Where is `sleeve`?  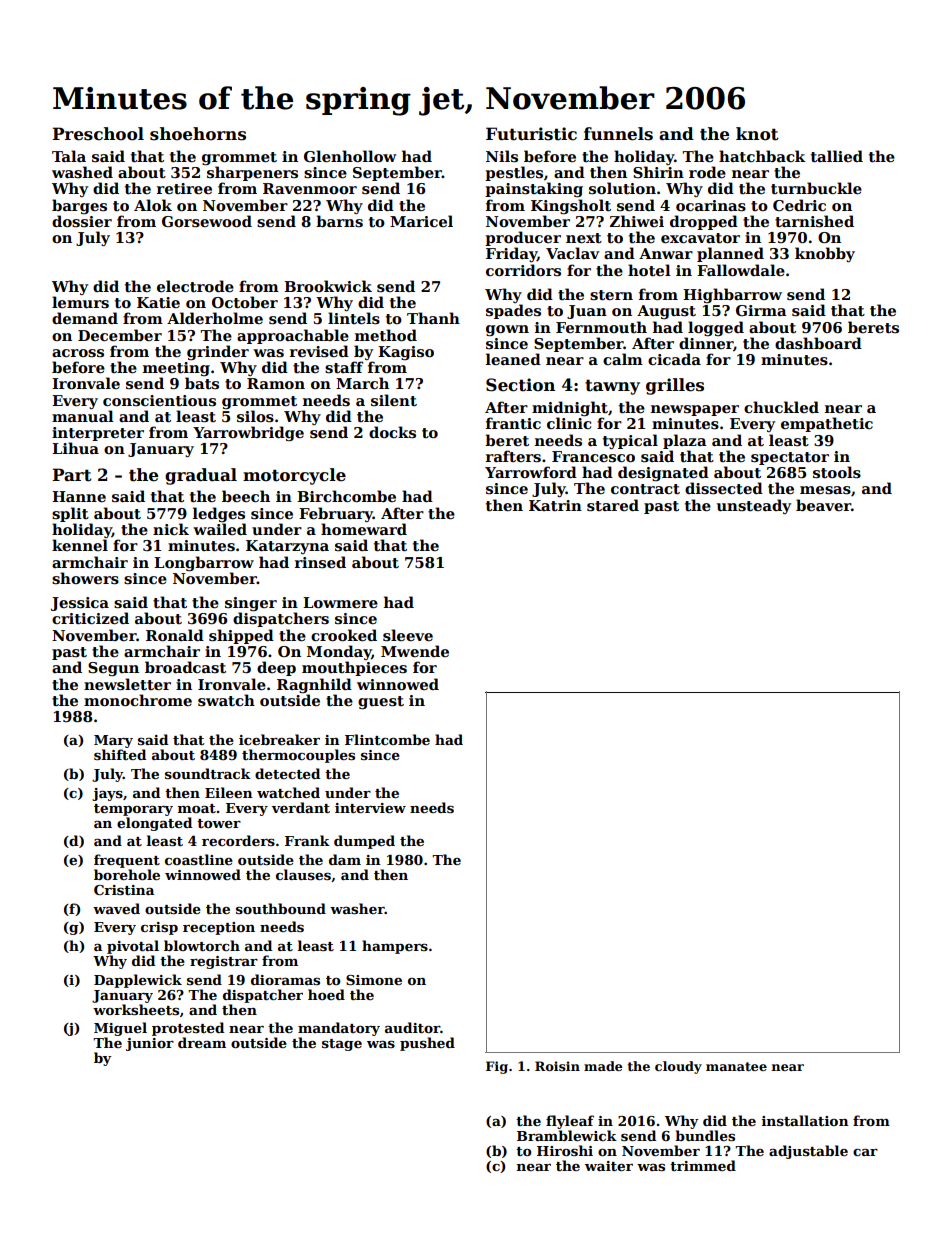 sleeve is located at coordinates (408, 635).
